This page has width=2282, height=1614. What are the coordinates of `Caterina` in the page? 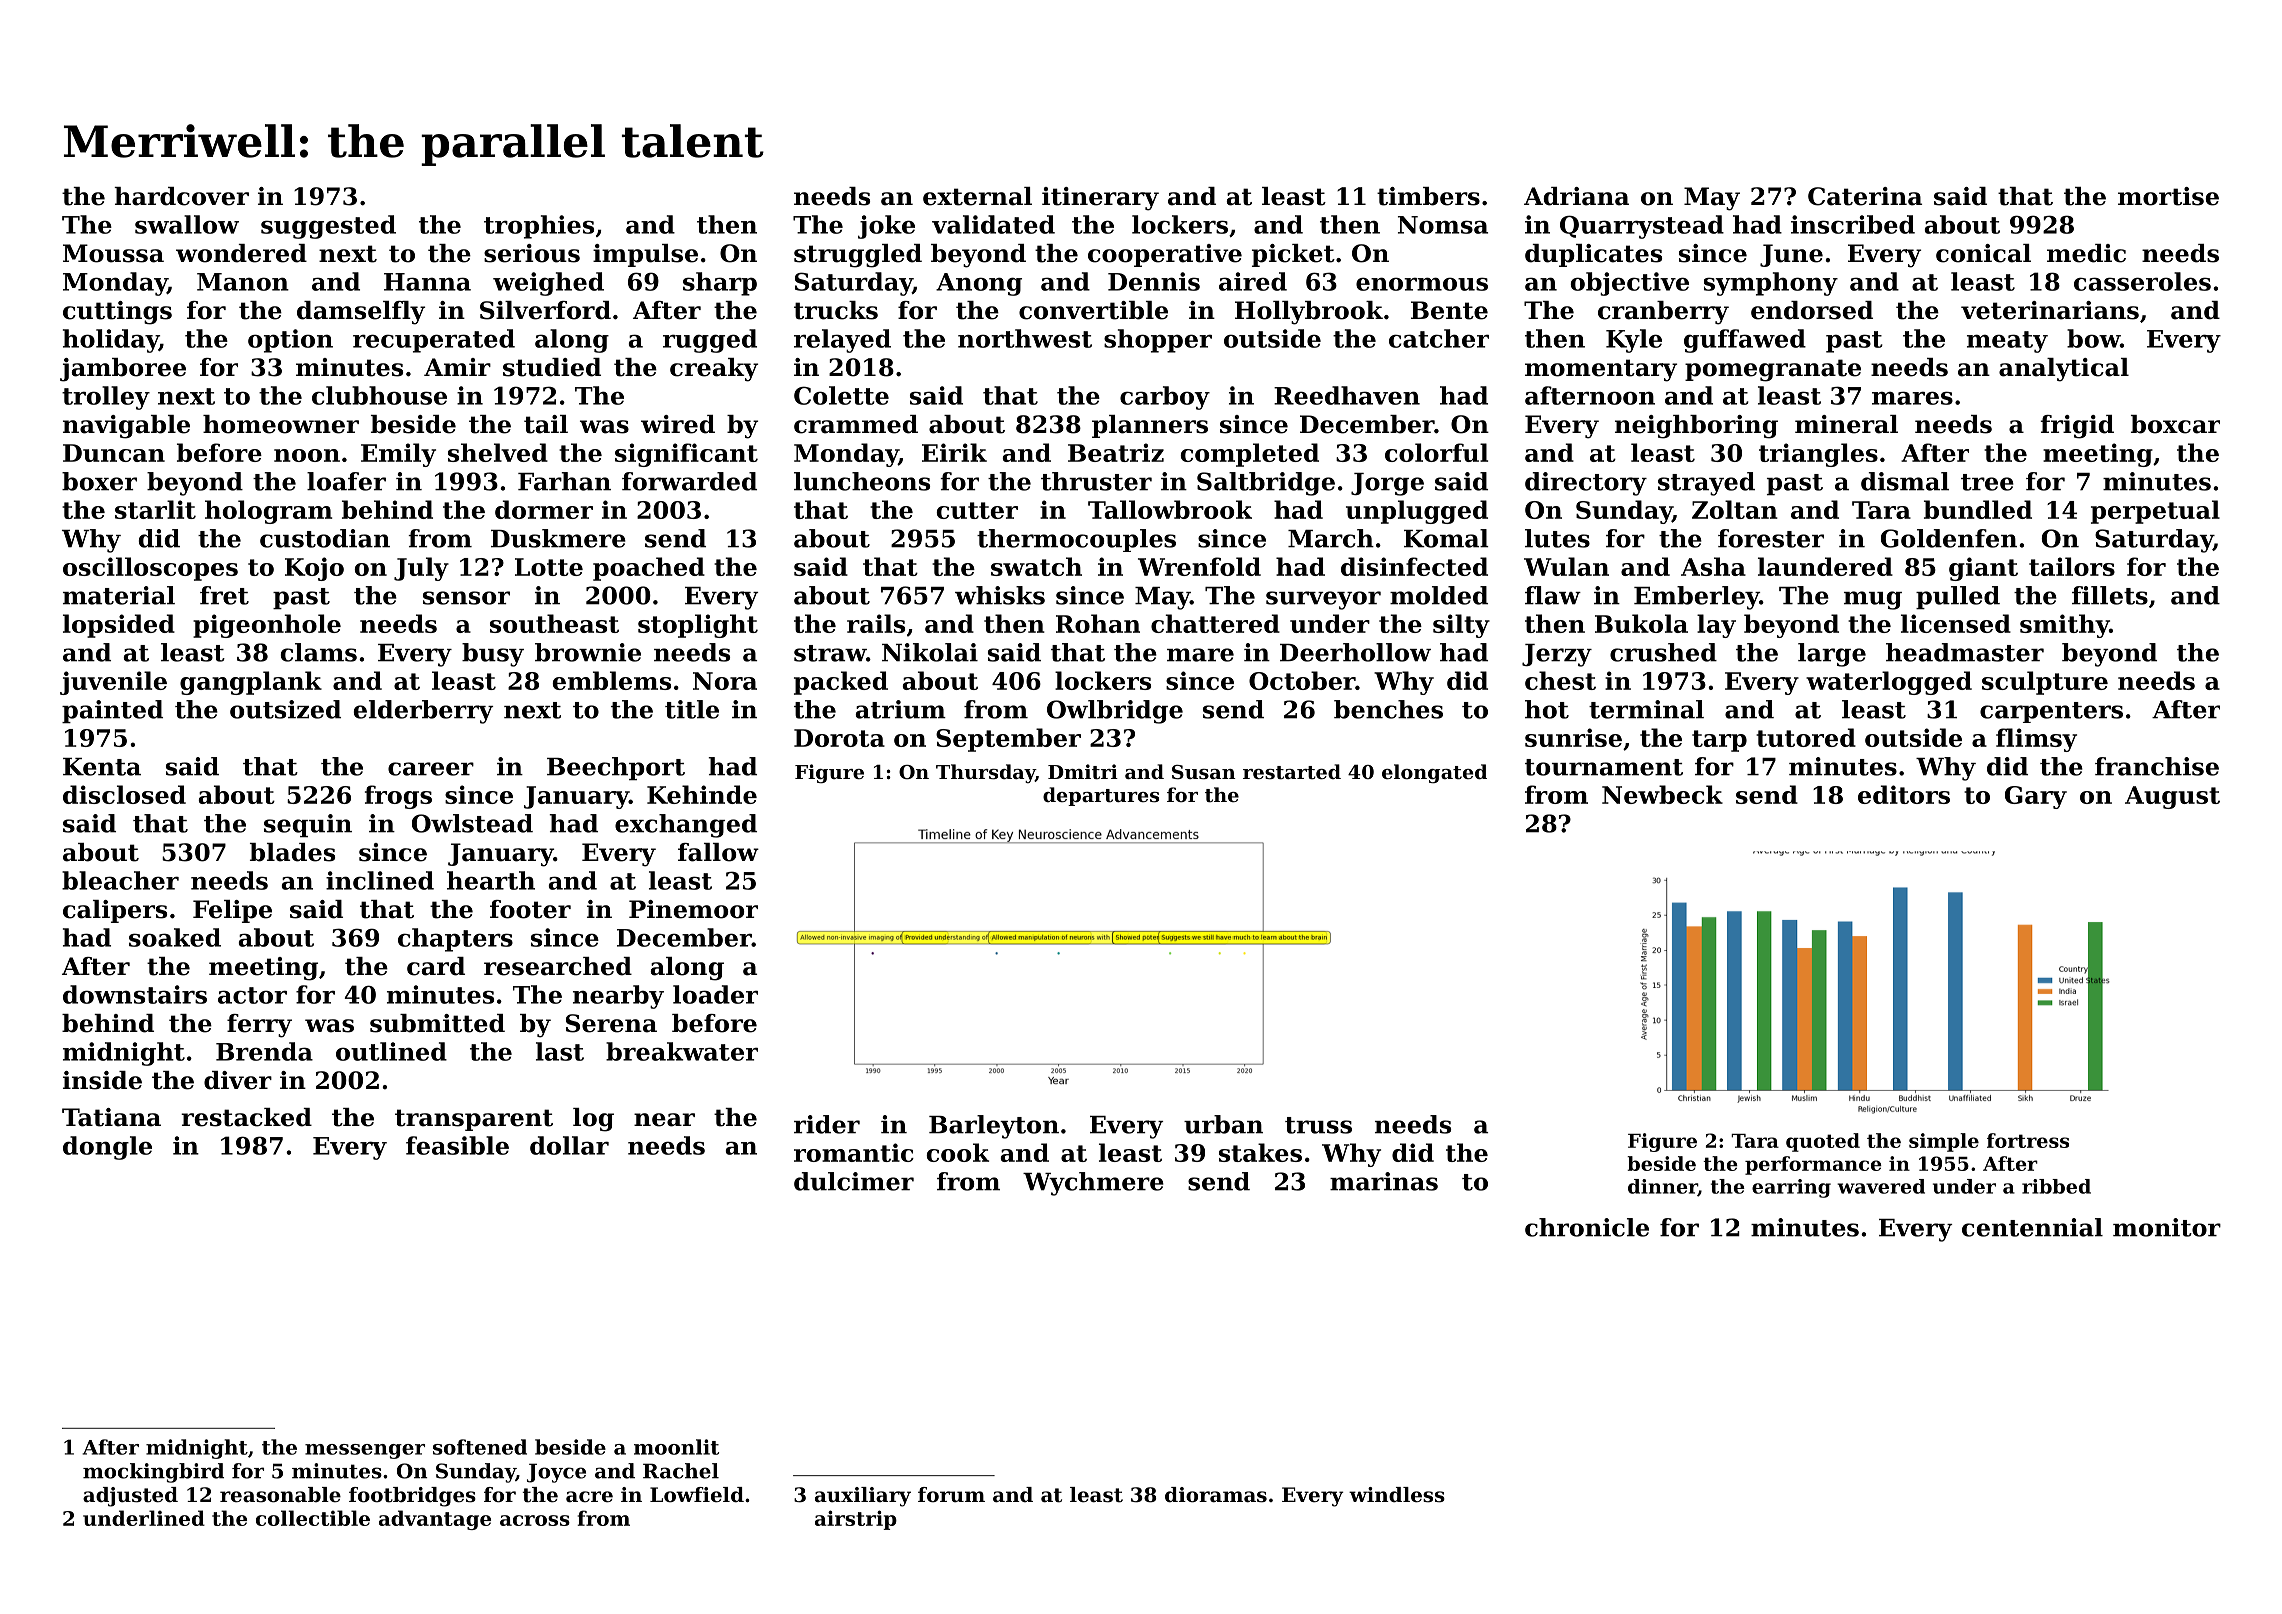 It's located at (1865, 196).
